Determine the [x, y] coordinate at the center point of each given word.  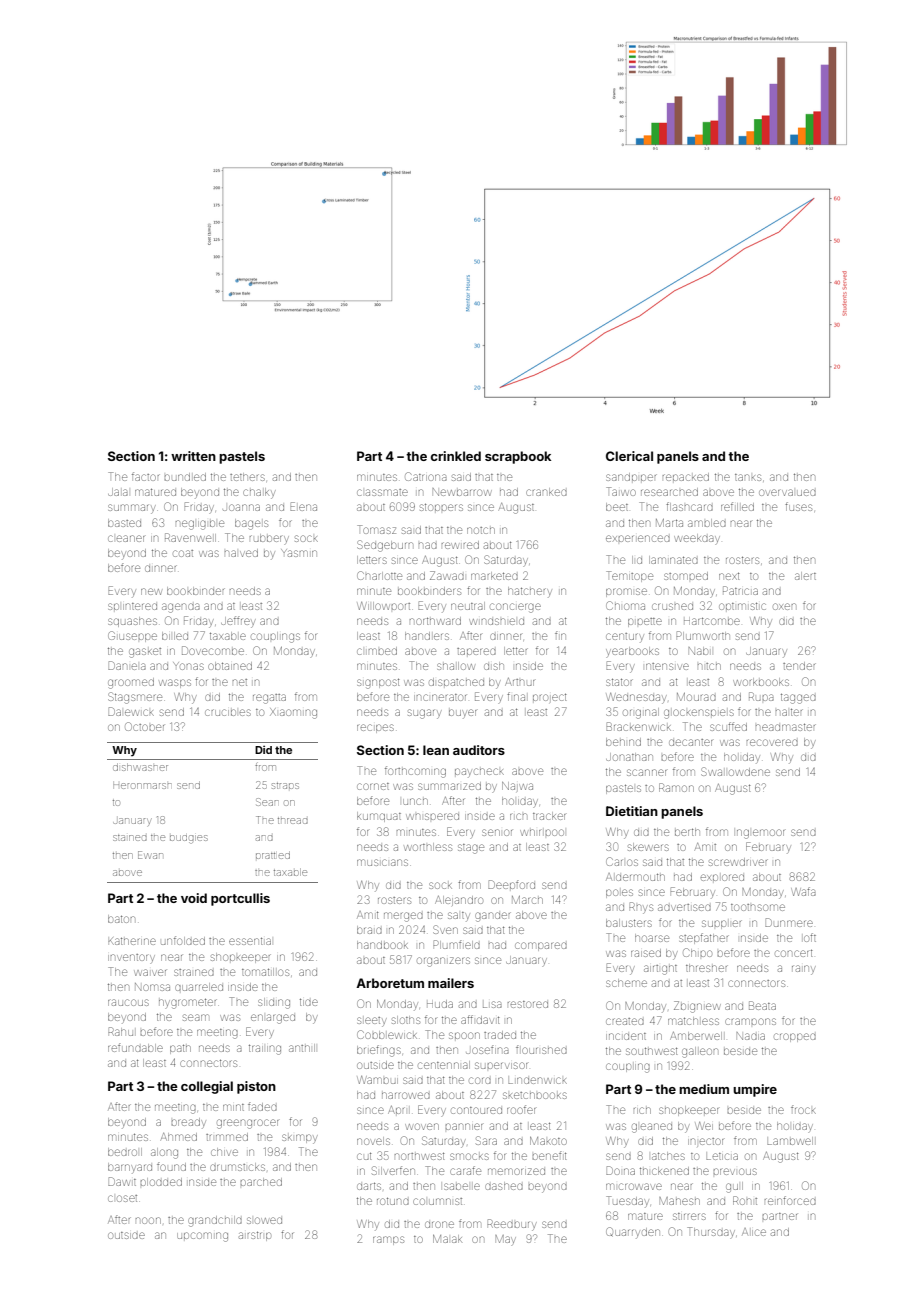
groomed [131, 683]
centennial [444, 1065]
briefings [379, 1051]
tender [799, 666]
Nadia [751, 1036]
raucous [128, 1002]
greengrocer [247, 1124]
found [171, 1166]
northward [435, 621]
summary [131, 509]
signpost [378, 684]
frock [803, 1109]
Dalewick [131, 711]
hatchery [530, 591]
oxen [784, 606]
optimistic [742, 606]
